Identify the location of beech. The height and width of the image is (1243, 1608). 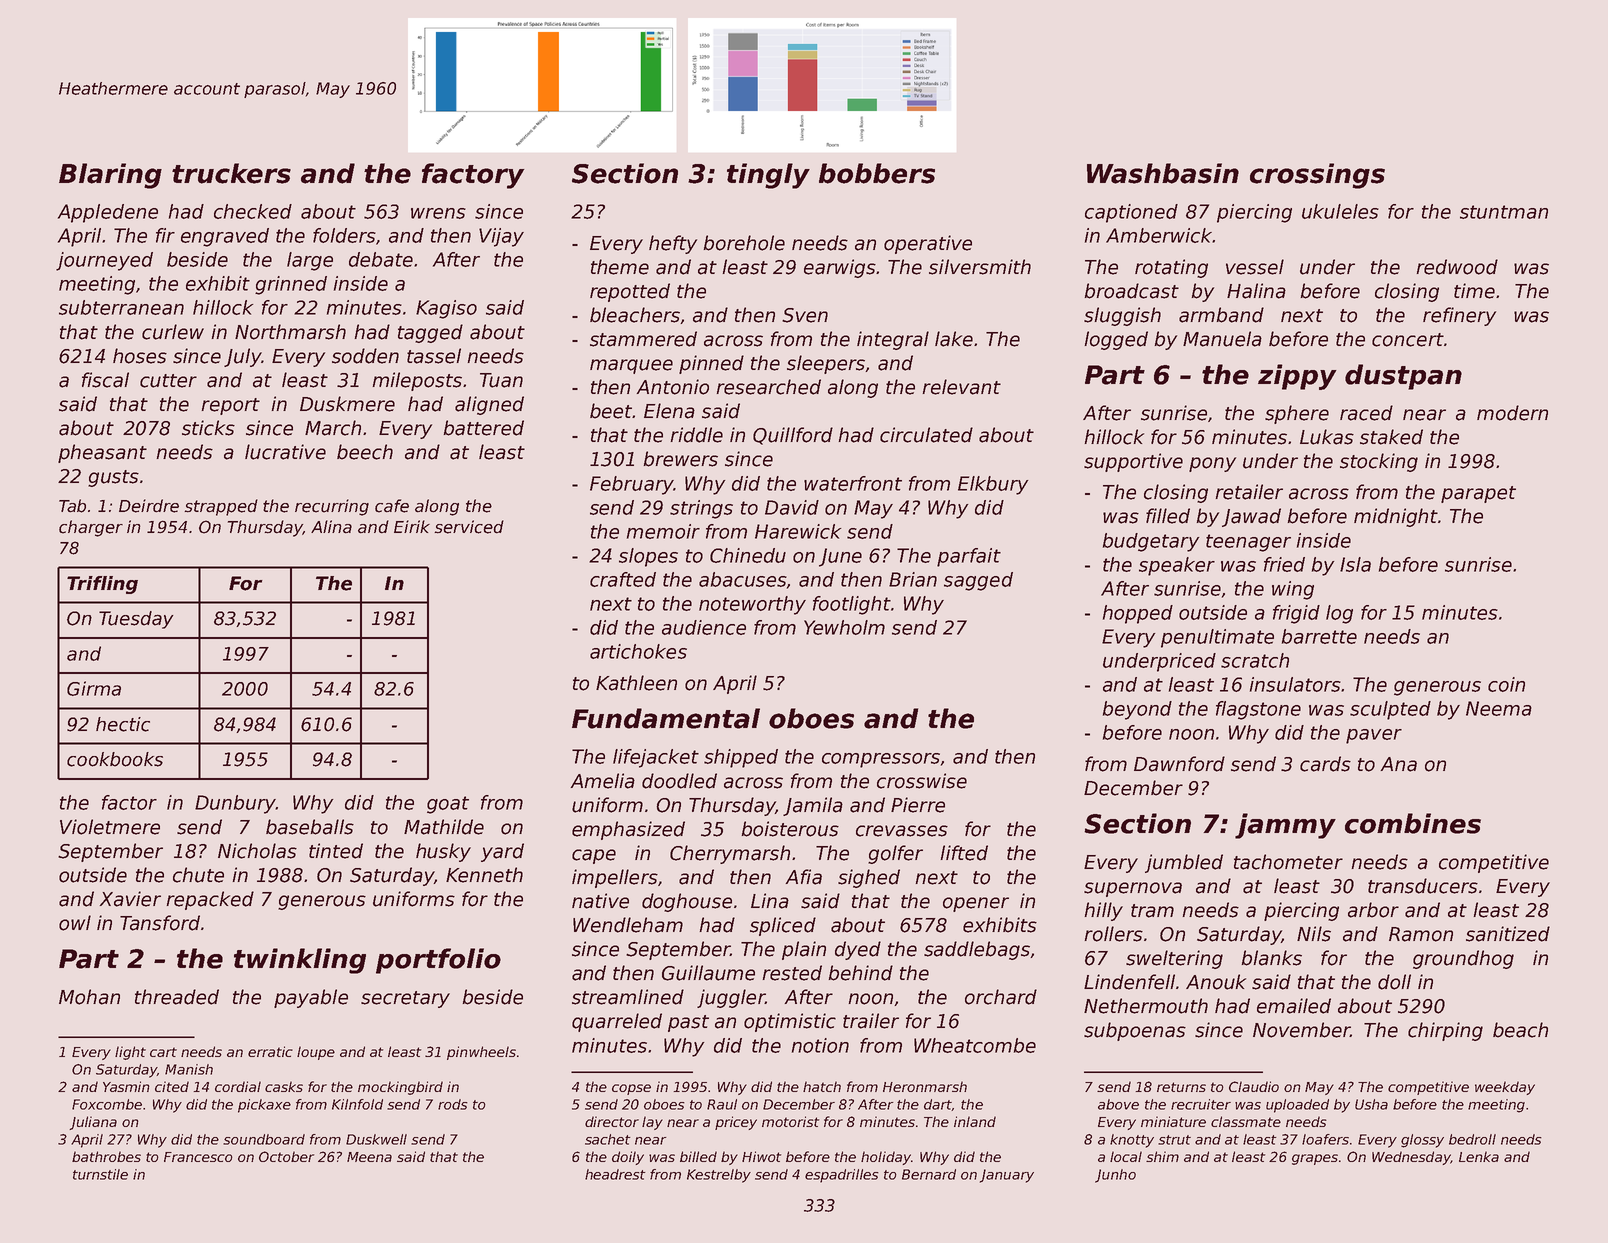
(365, 452).
